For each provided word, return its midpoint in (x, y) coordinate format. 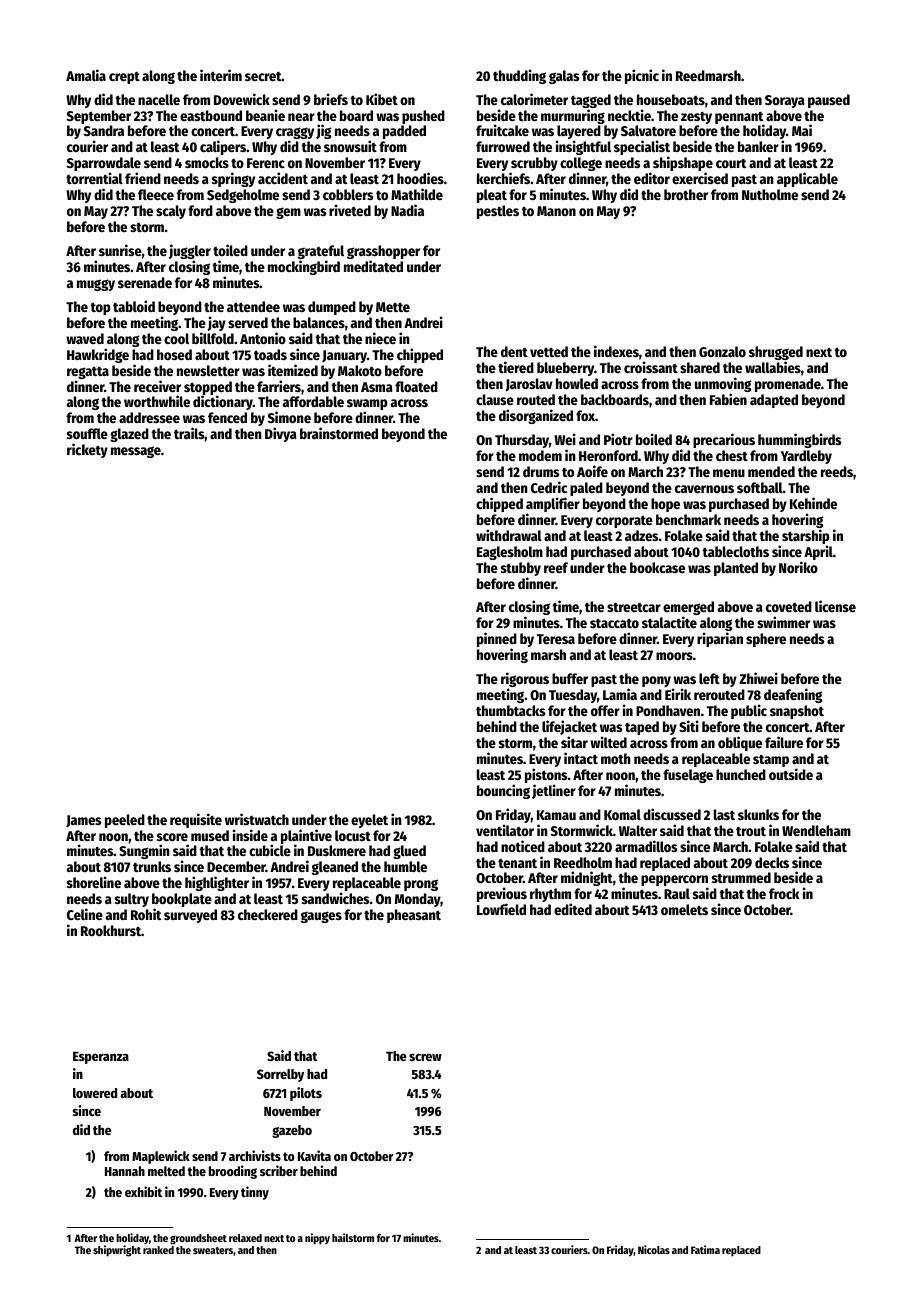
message (136, 452)
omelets (684, 909)
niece (380, 338)
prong (421, 885)
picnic (642, 76)
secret (263, 76)
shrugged (776, 354)
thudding (519, 76)
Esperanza (101, 1058)
